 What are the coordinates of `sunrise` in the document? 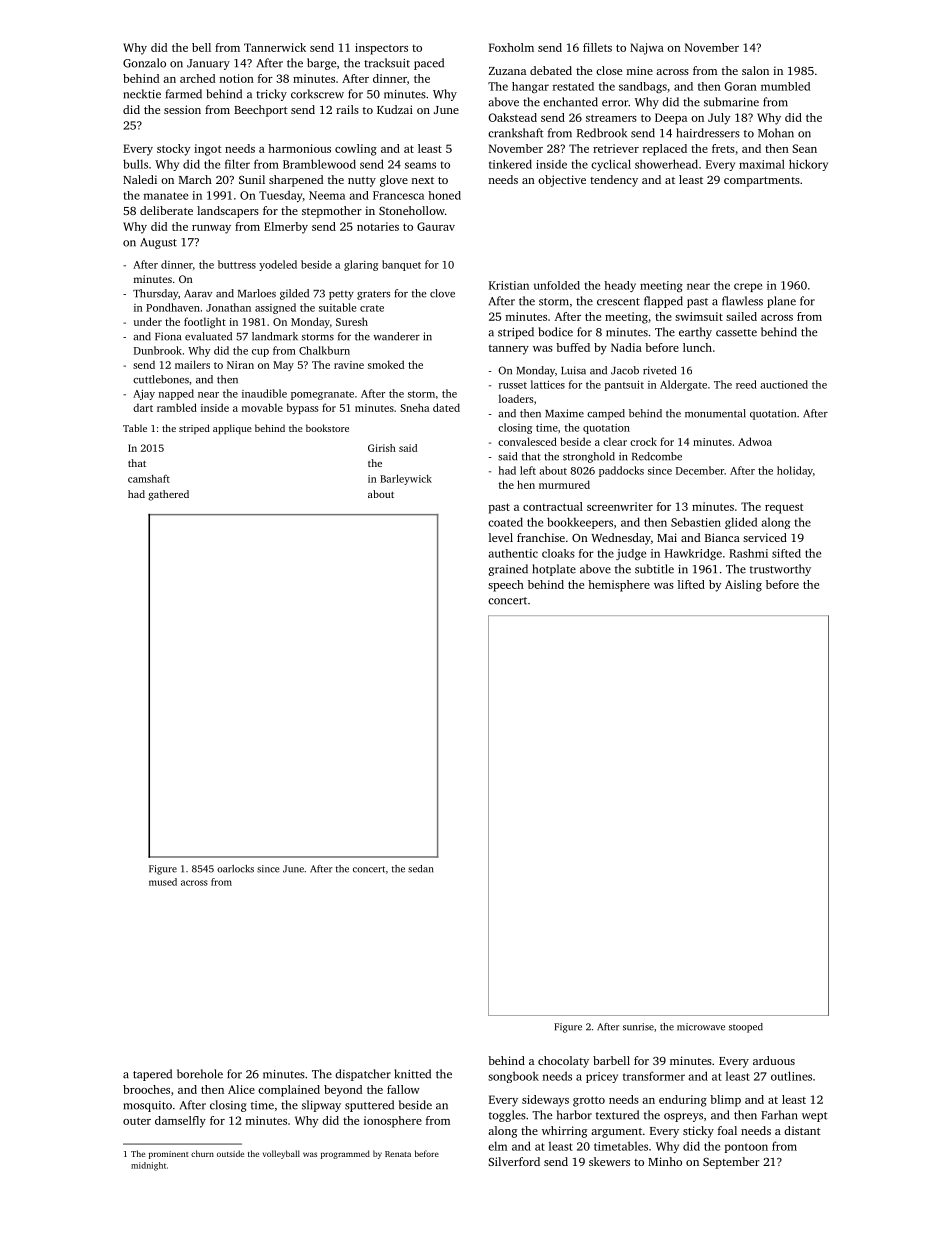 It's located at (638, 1027).
